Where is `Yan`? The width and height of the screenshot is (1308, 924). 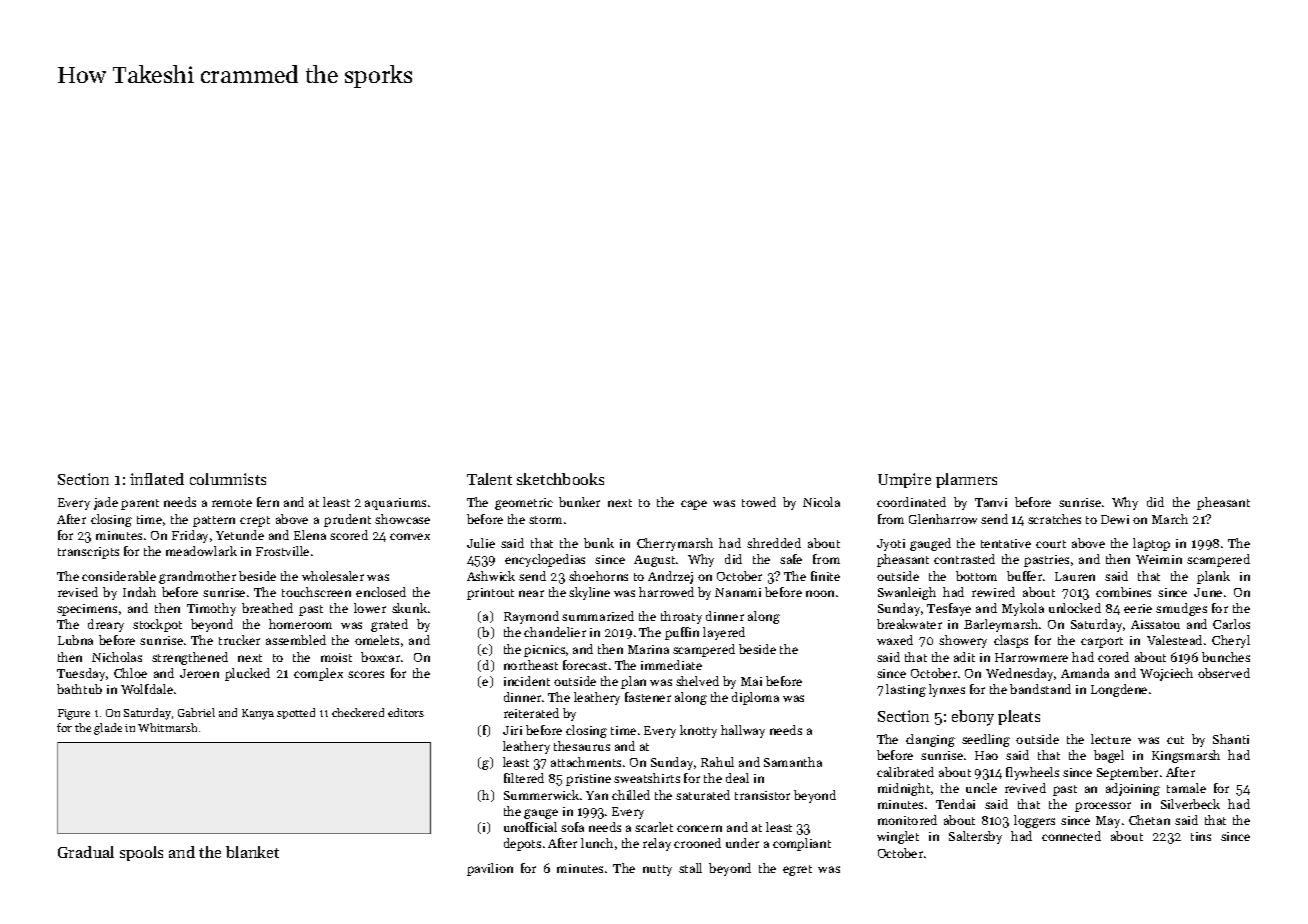
Yan is located at coordinates (597, 795).
